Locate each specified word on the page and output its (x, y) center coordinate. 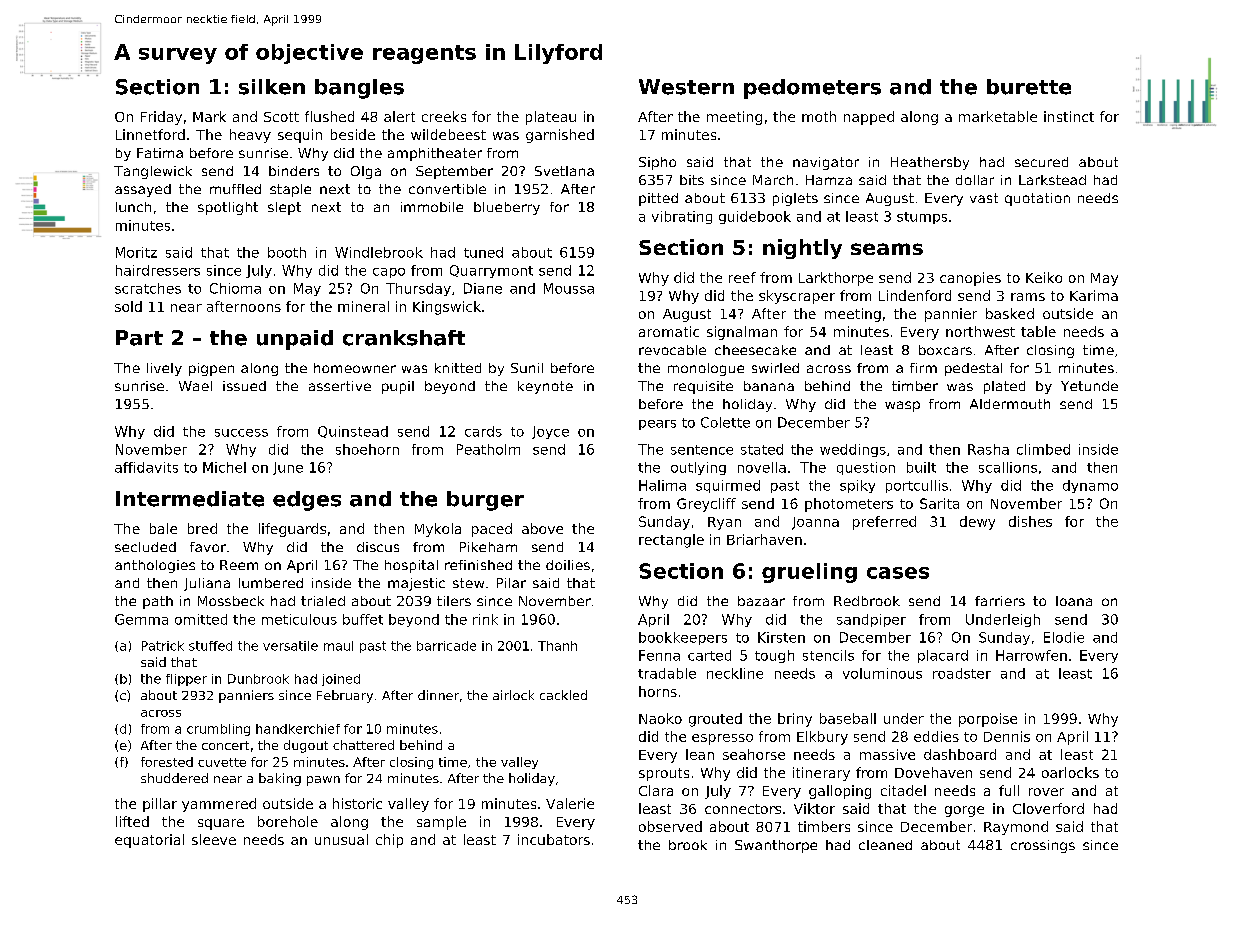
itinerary (821, 774)
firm (923, 368)
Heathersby (930, 163)
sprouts (664, 774)
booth (287, 252)
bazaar (761, 601)
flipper (186, 680)
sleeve (214, 839)
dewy (977, 523)
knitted (458, 368)
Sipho (657, 163)
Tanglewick (153, 172)
